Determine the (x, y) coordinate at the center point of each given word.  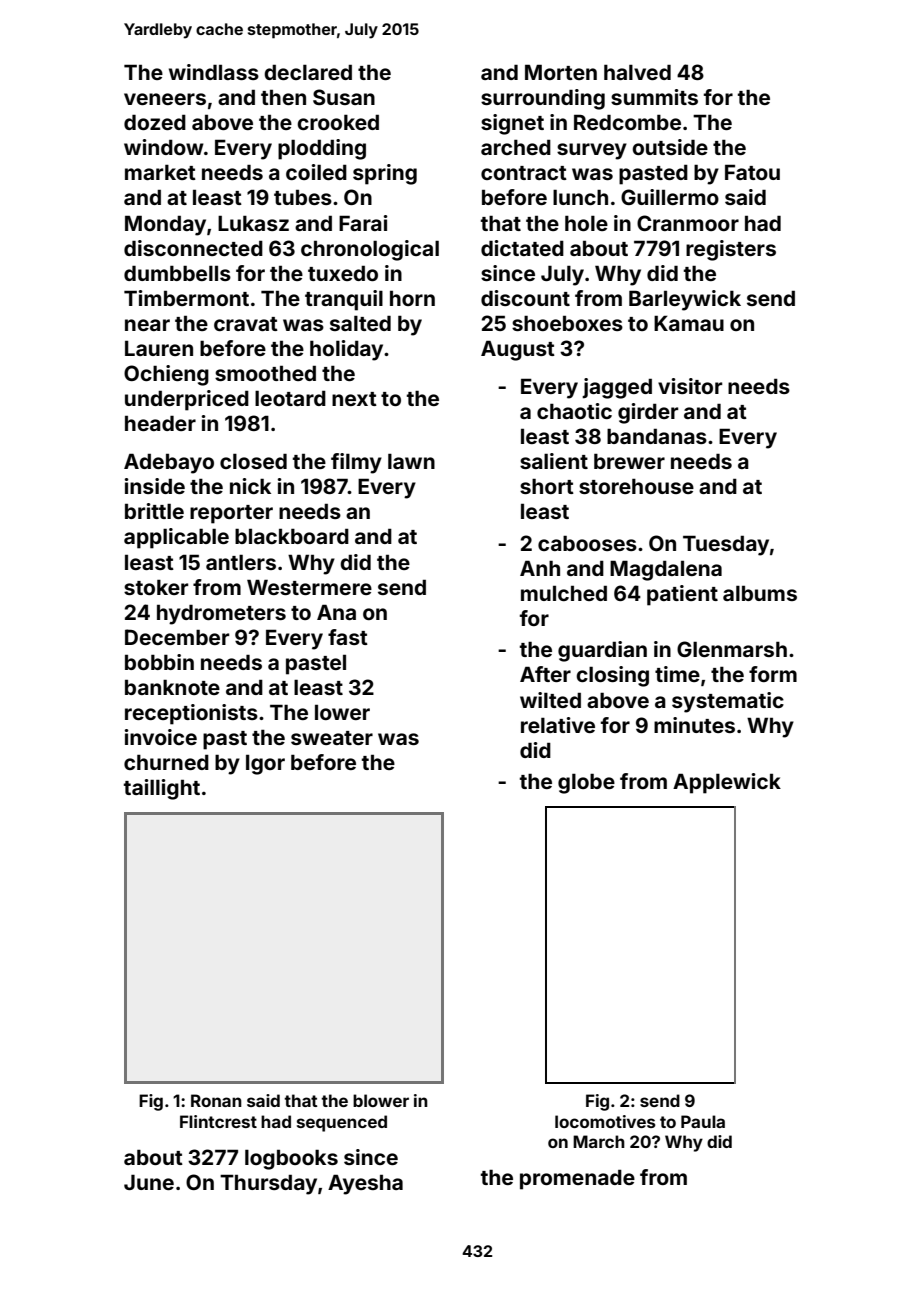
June (149, 1182)
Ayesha (365, 1184)
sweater (332, 738)
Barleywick (685, 300)
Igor (265, 764)
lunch (580, 197)
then (283, 97)
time (677, 674)
